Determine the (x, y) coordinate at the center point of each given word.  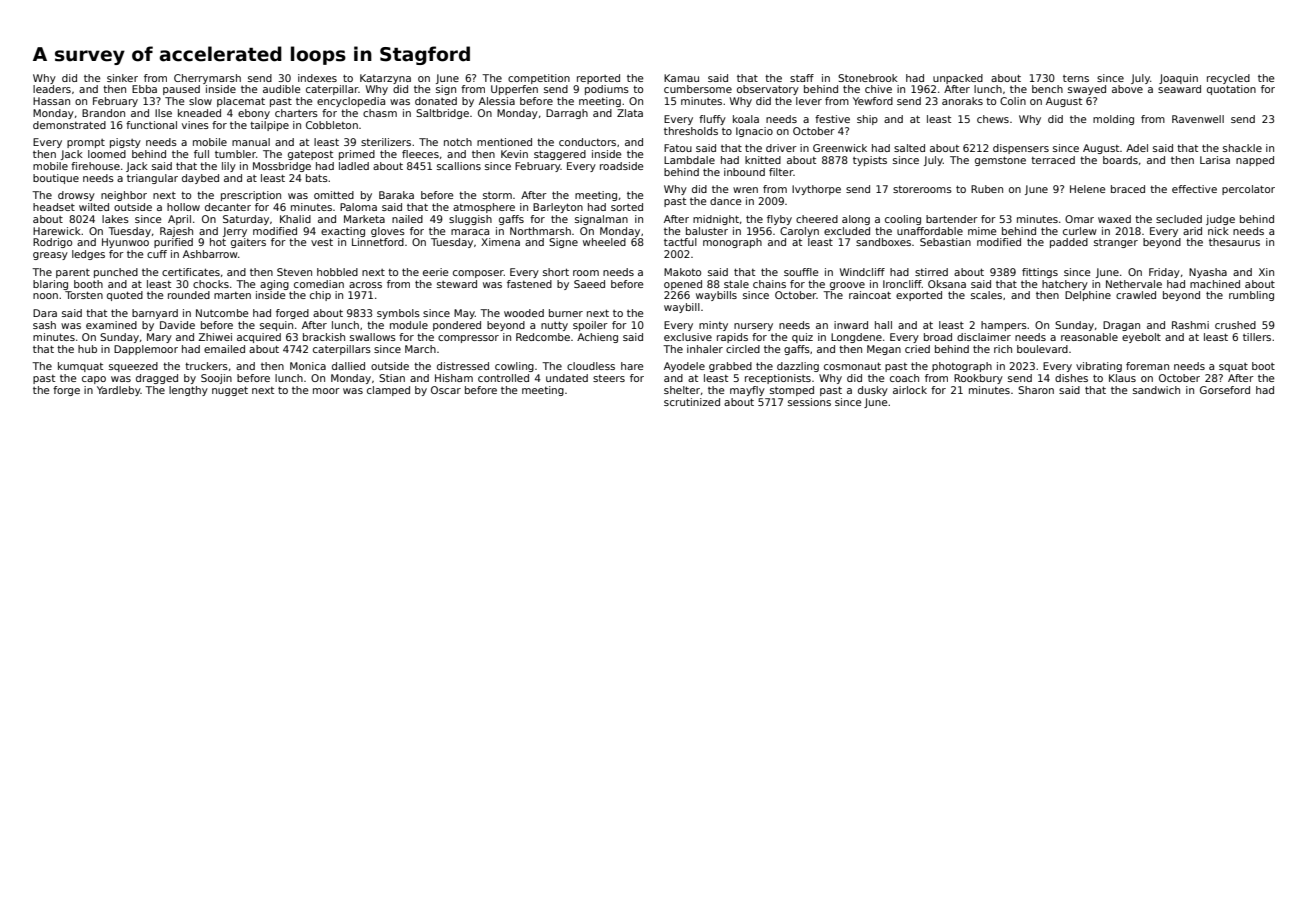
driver (781, 148)
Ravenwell (1198, 119)
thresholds (691, 131)
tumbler (235, 154)
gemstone (1000, 161)
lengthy (188, 391)
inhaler (705, 349)
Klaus (1122, 378)
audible (281, 89)
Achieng (597, 338)
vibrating (1099, 367)
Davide (177, 325)
